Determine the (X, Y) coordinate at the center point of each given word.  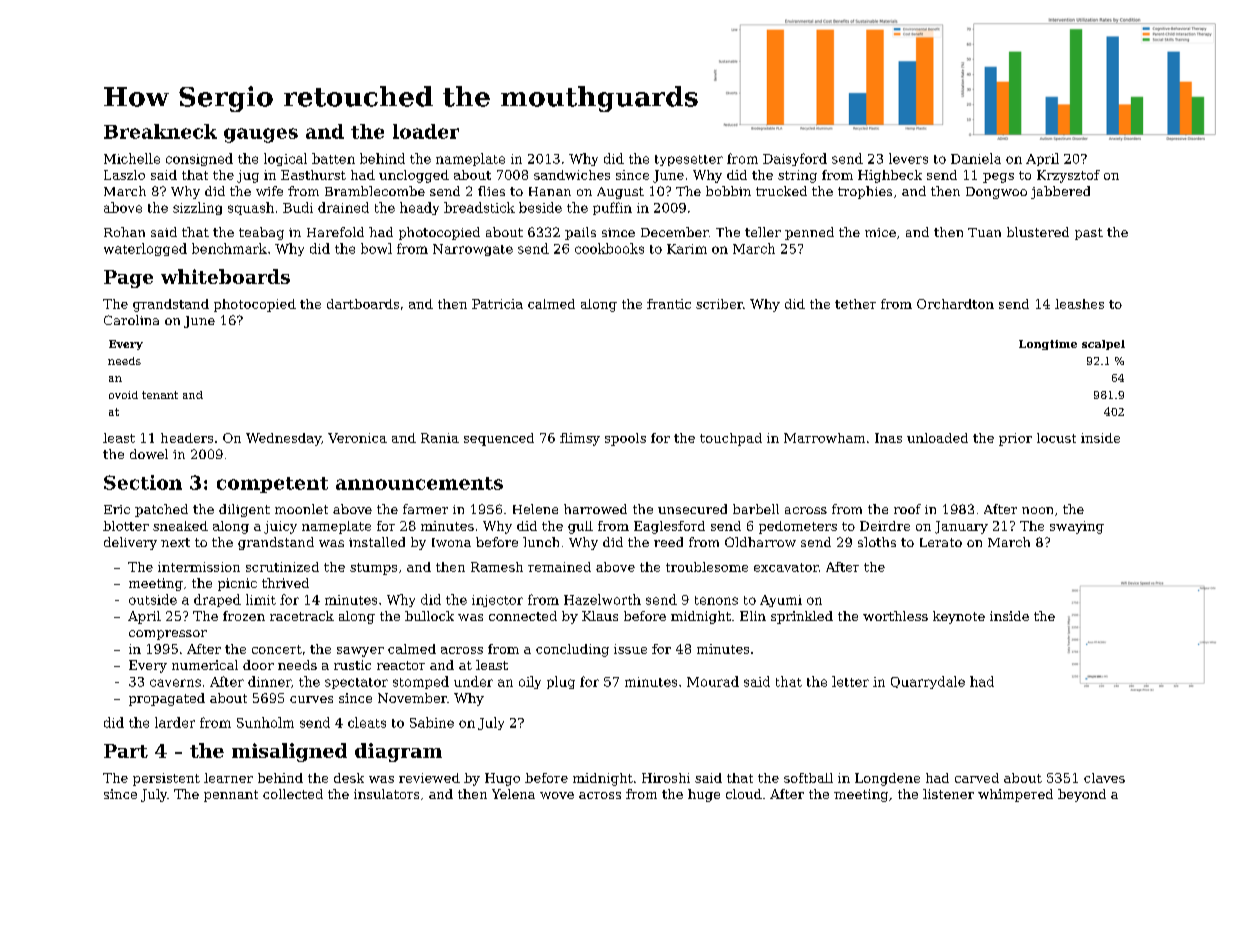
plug (561, 682)
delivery (130, 543)
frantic (669, 304)
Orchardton (955, 304)
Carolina (131, 320)
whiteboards (225, 276)
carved (977, 778)
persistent (166, 779)
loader (426, 131)
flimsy (580, 439)
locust (1056, 438)
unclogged (414, 176)
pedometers (798, 527)
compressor (168, 635)
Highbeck (890, 176)
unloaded (937, 438)
